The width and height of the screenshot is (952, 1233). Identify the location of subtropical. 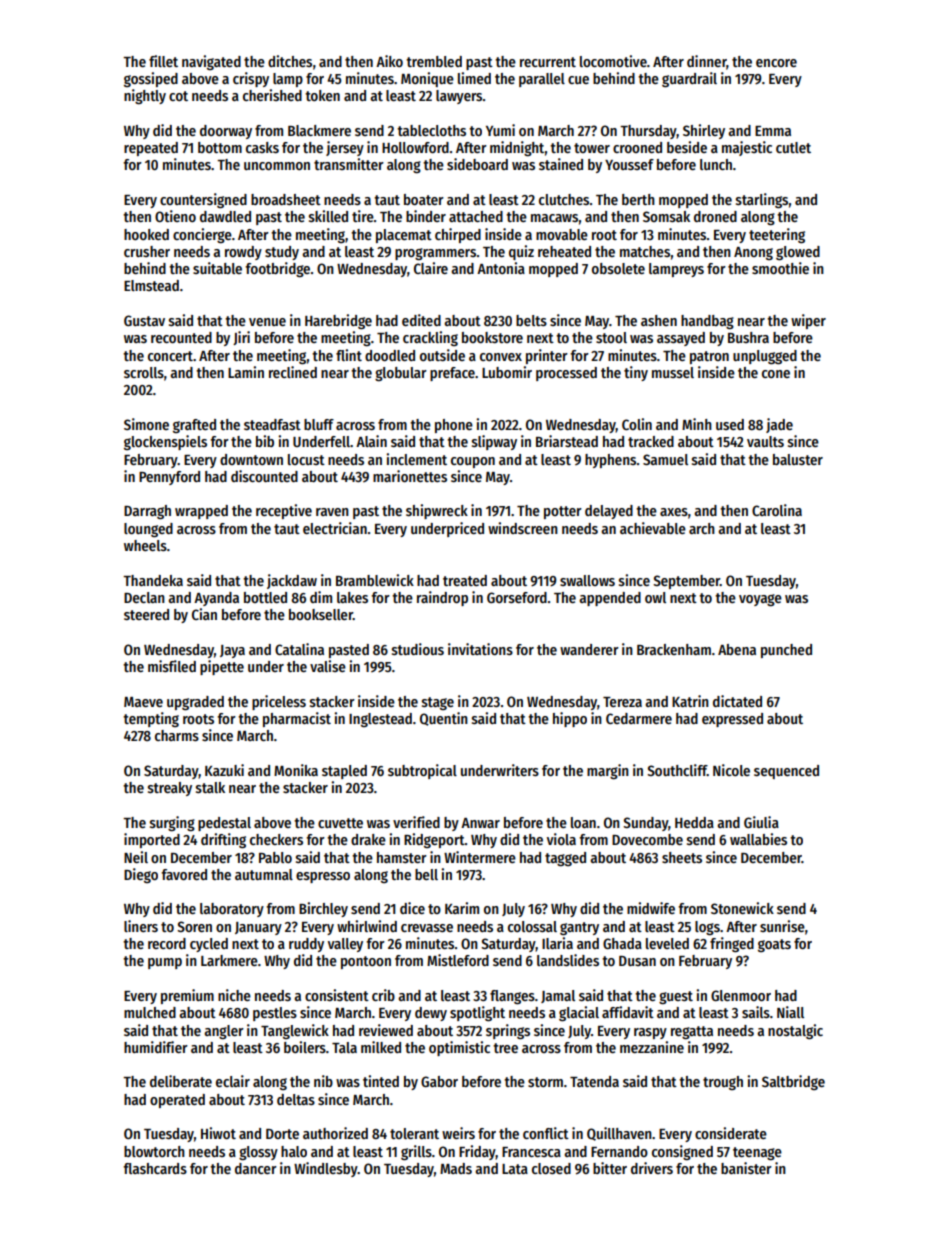
(422, 771).
